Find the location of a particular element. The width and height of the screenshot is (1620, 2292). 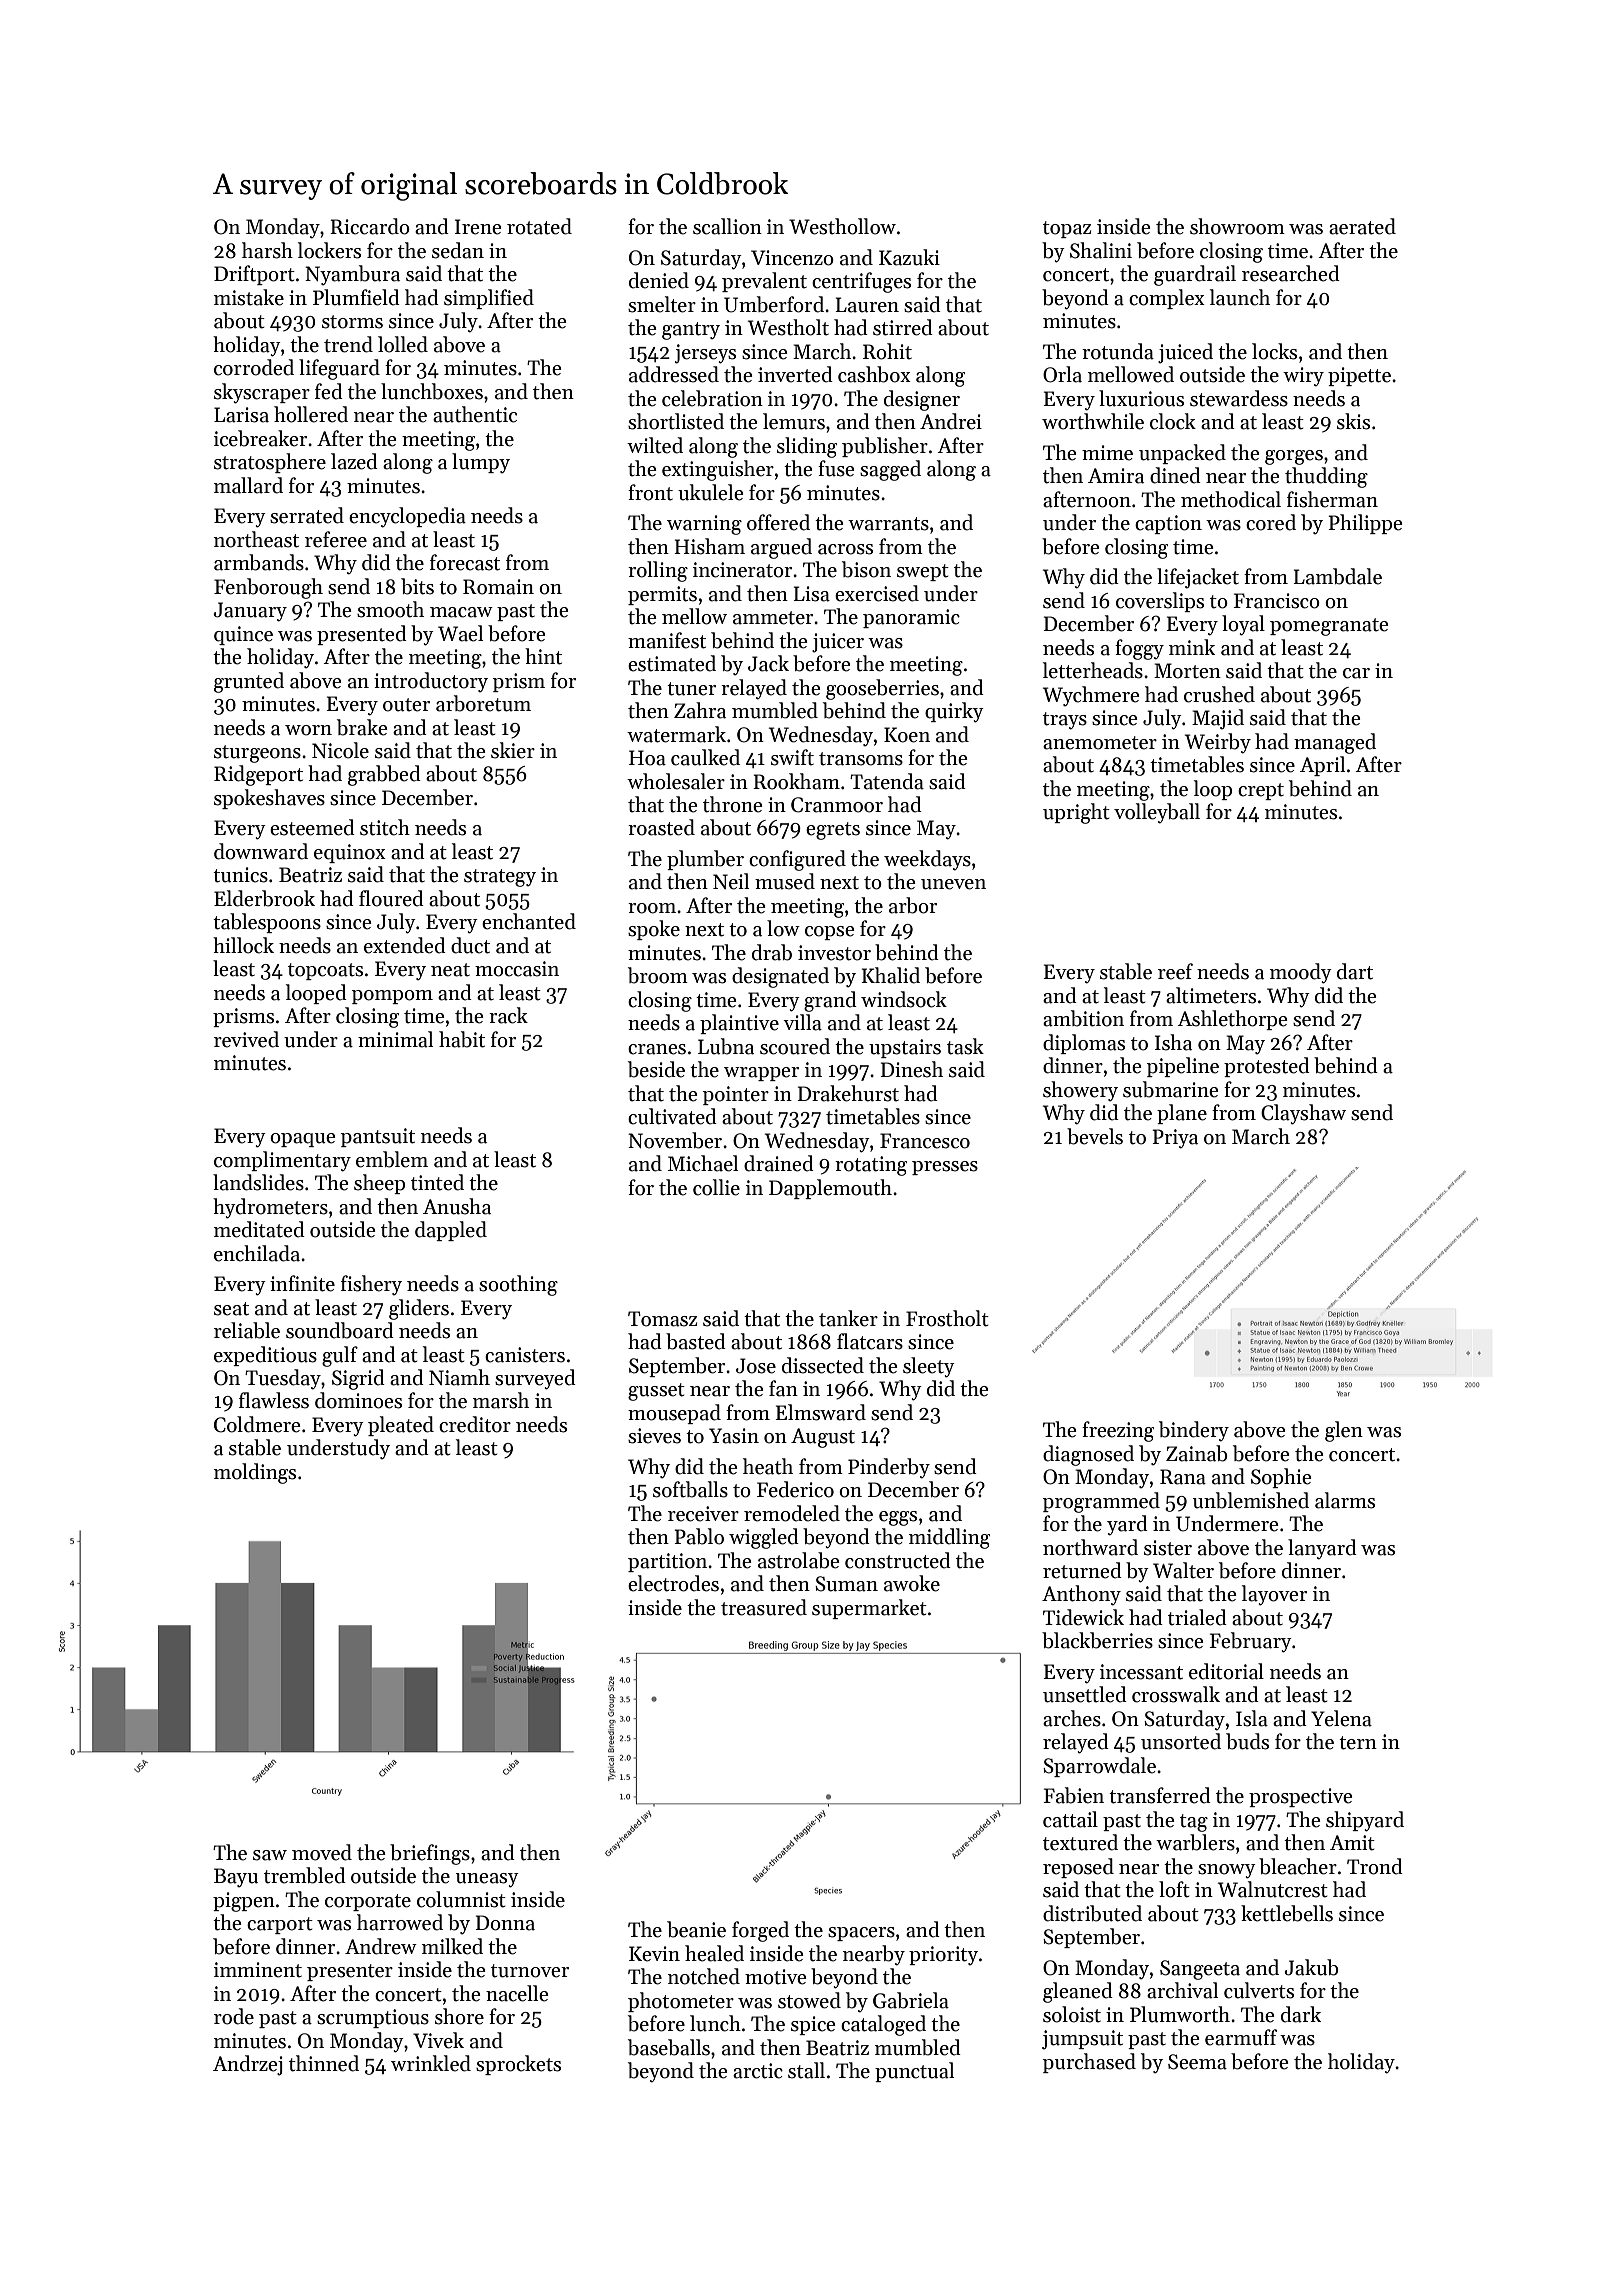

tanker is located at coordinates (848, 1318).
